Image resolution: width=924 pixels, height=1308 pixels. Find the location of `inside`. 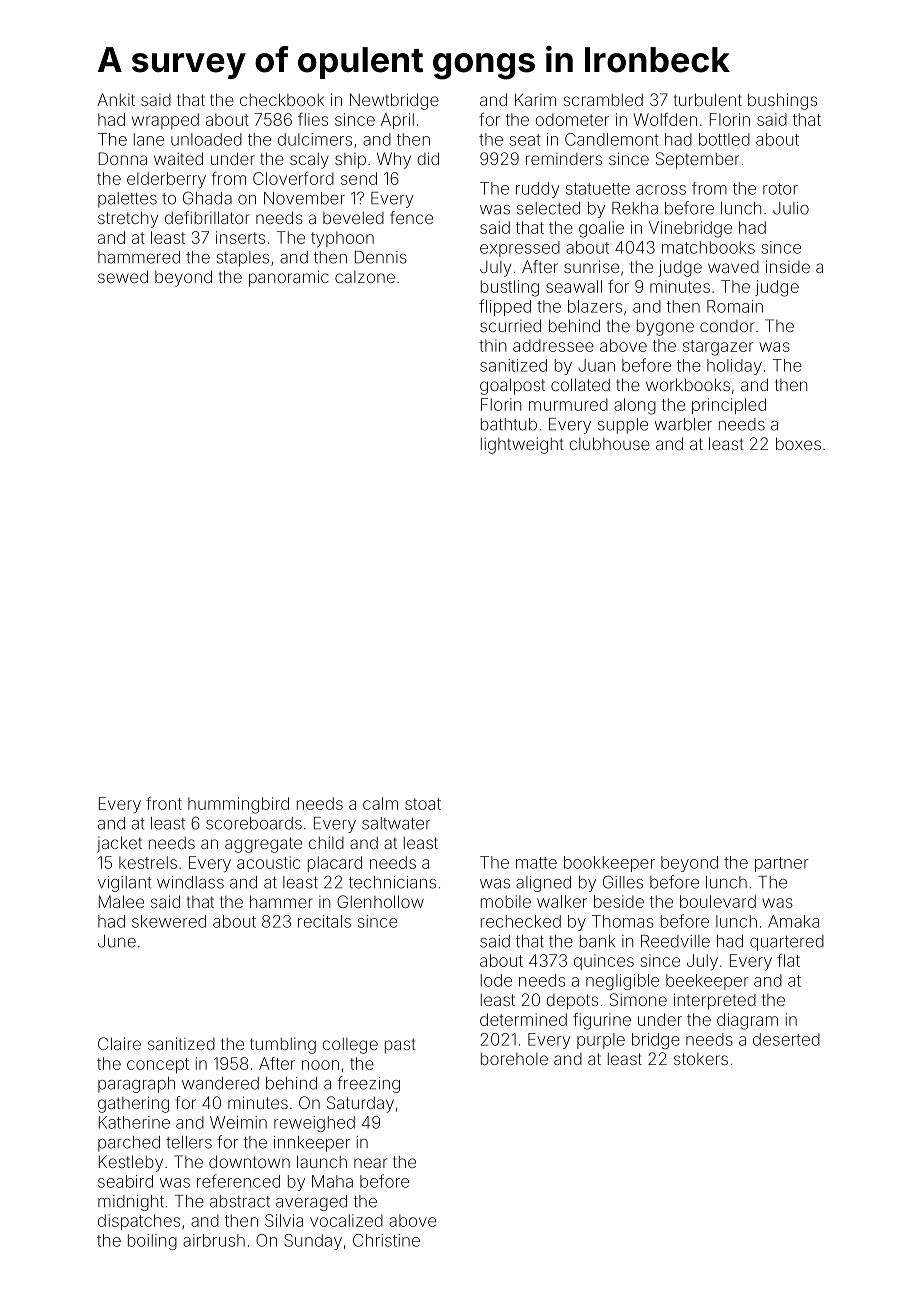

inside is located at coordinates (788, 266).
